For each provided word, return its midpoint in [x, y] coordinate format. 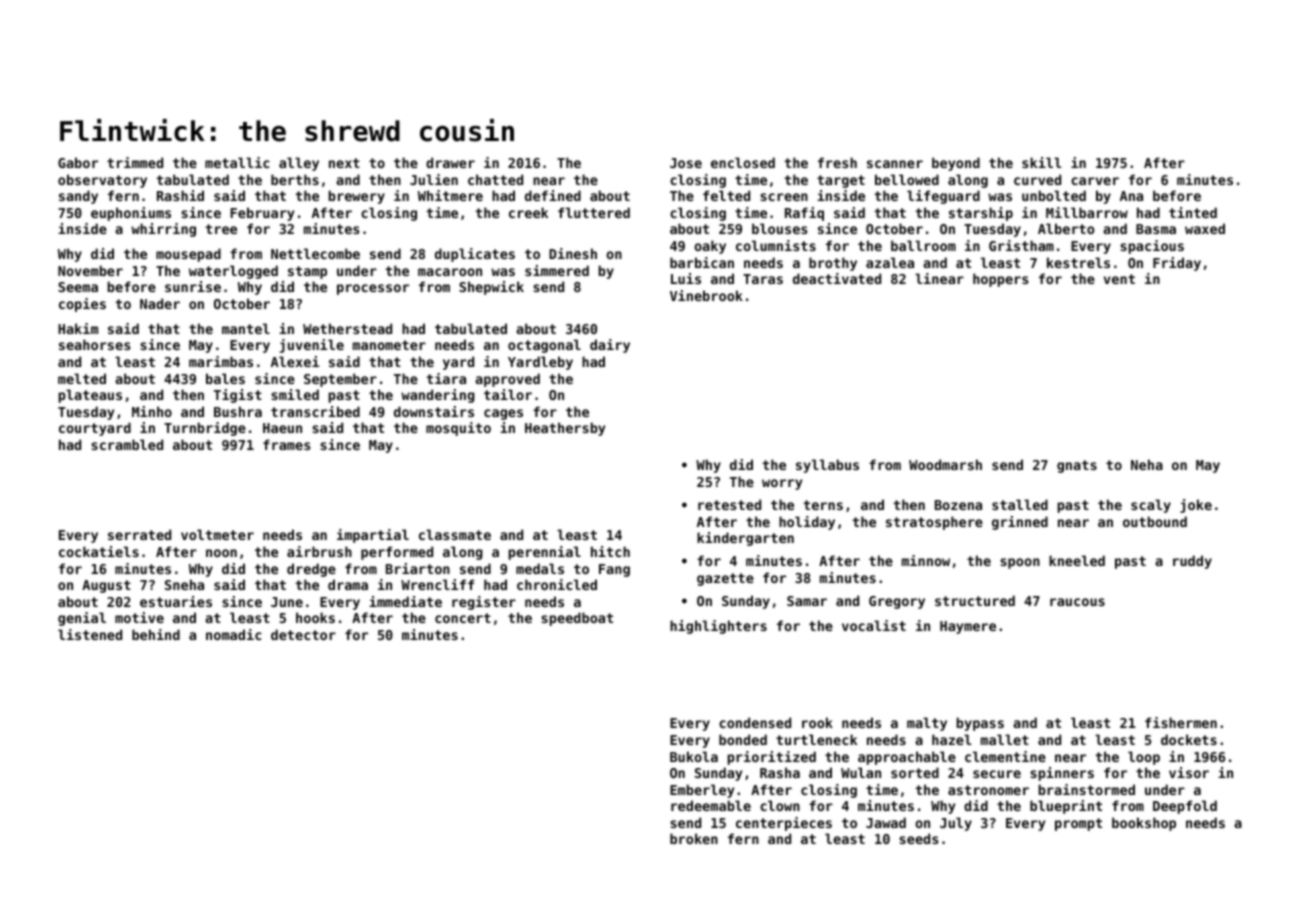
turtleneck [816, 739]
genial [82, 619]
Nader [160, 303]
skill [1042, 162]
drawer [450, 162]
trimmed [135, 162]
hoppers [1001, 280]
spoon [1020, 563]
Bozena [958, 505]
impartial [373, 536]
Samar [807, 601]
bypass [980, 724]
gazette [725, 579]
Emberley [702, 791]
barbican [702, 262]
